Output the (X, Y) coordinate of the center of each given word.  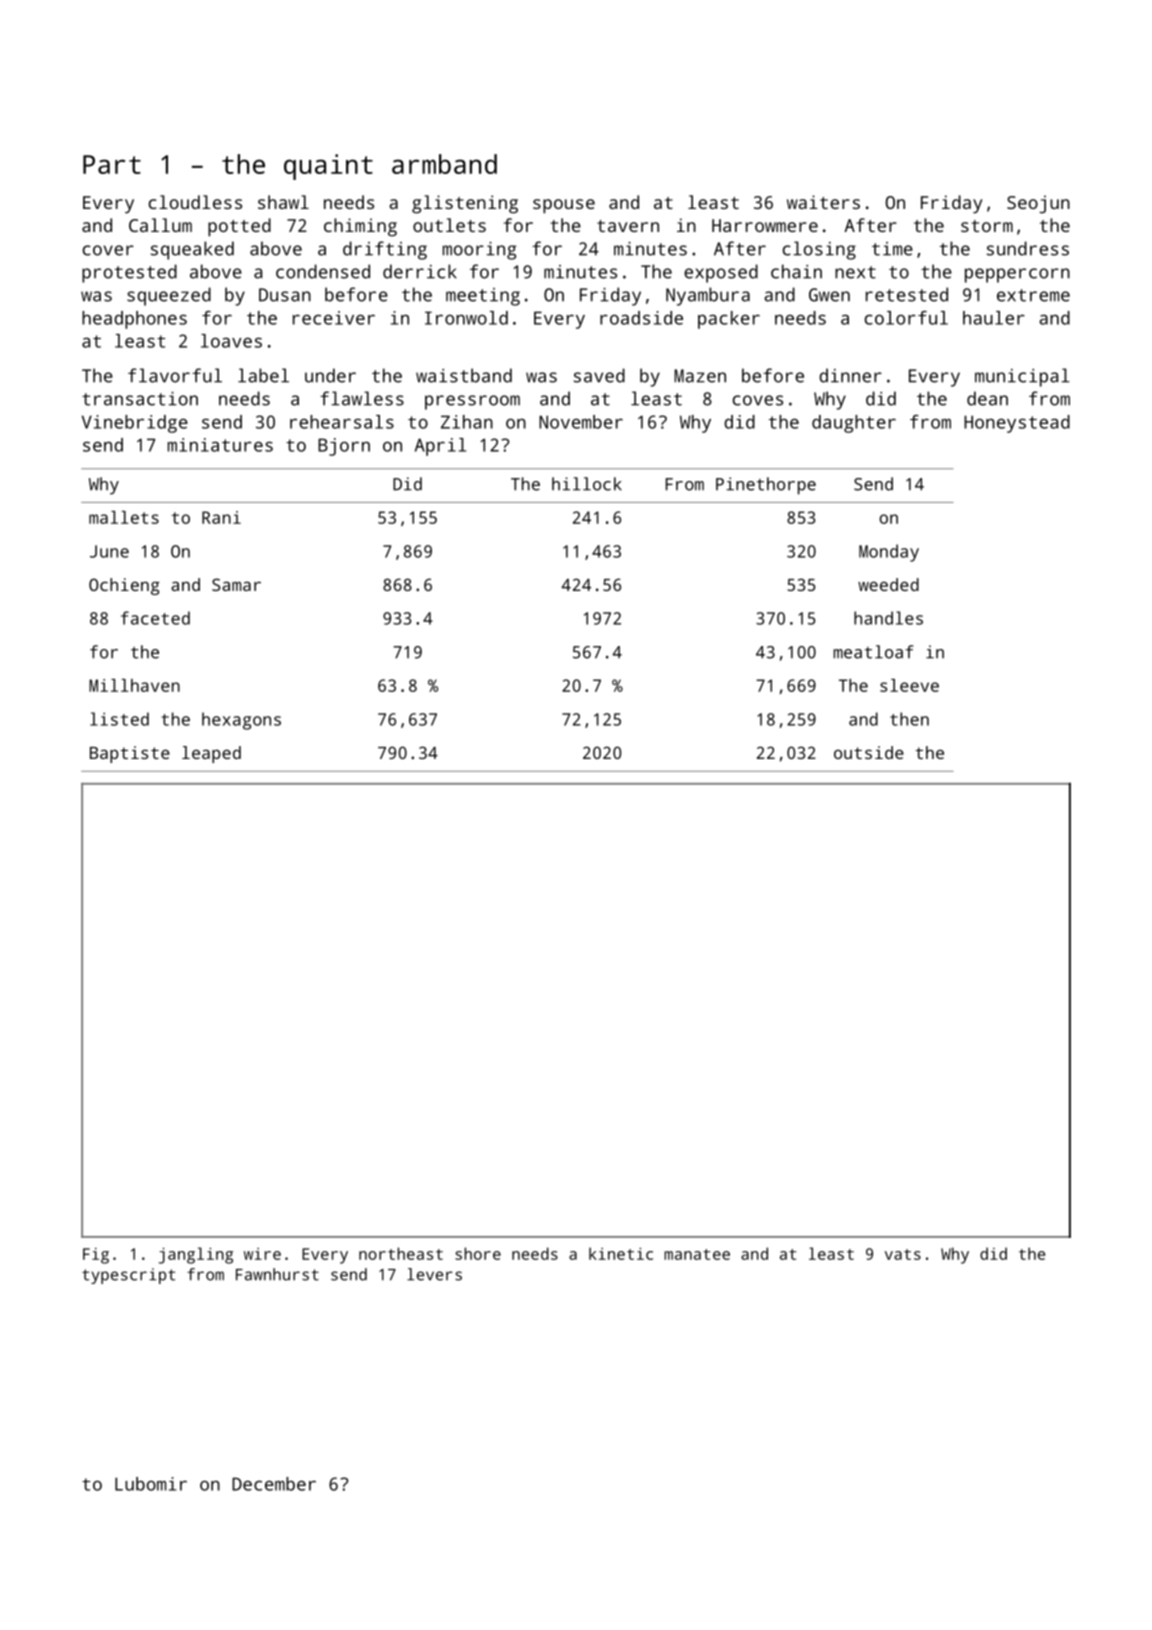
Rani (221, 517)
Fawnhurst (277, 1274)
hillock (587, 484)
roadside (641, 318)
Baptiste (130, 754)
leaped (211, 754)
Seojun (1038, 204)
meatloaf (873, 652)
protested (129, 273)
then (909, 719)
